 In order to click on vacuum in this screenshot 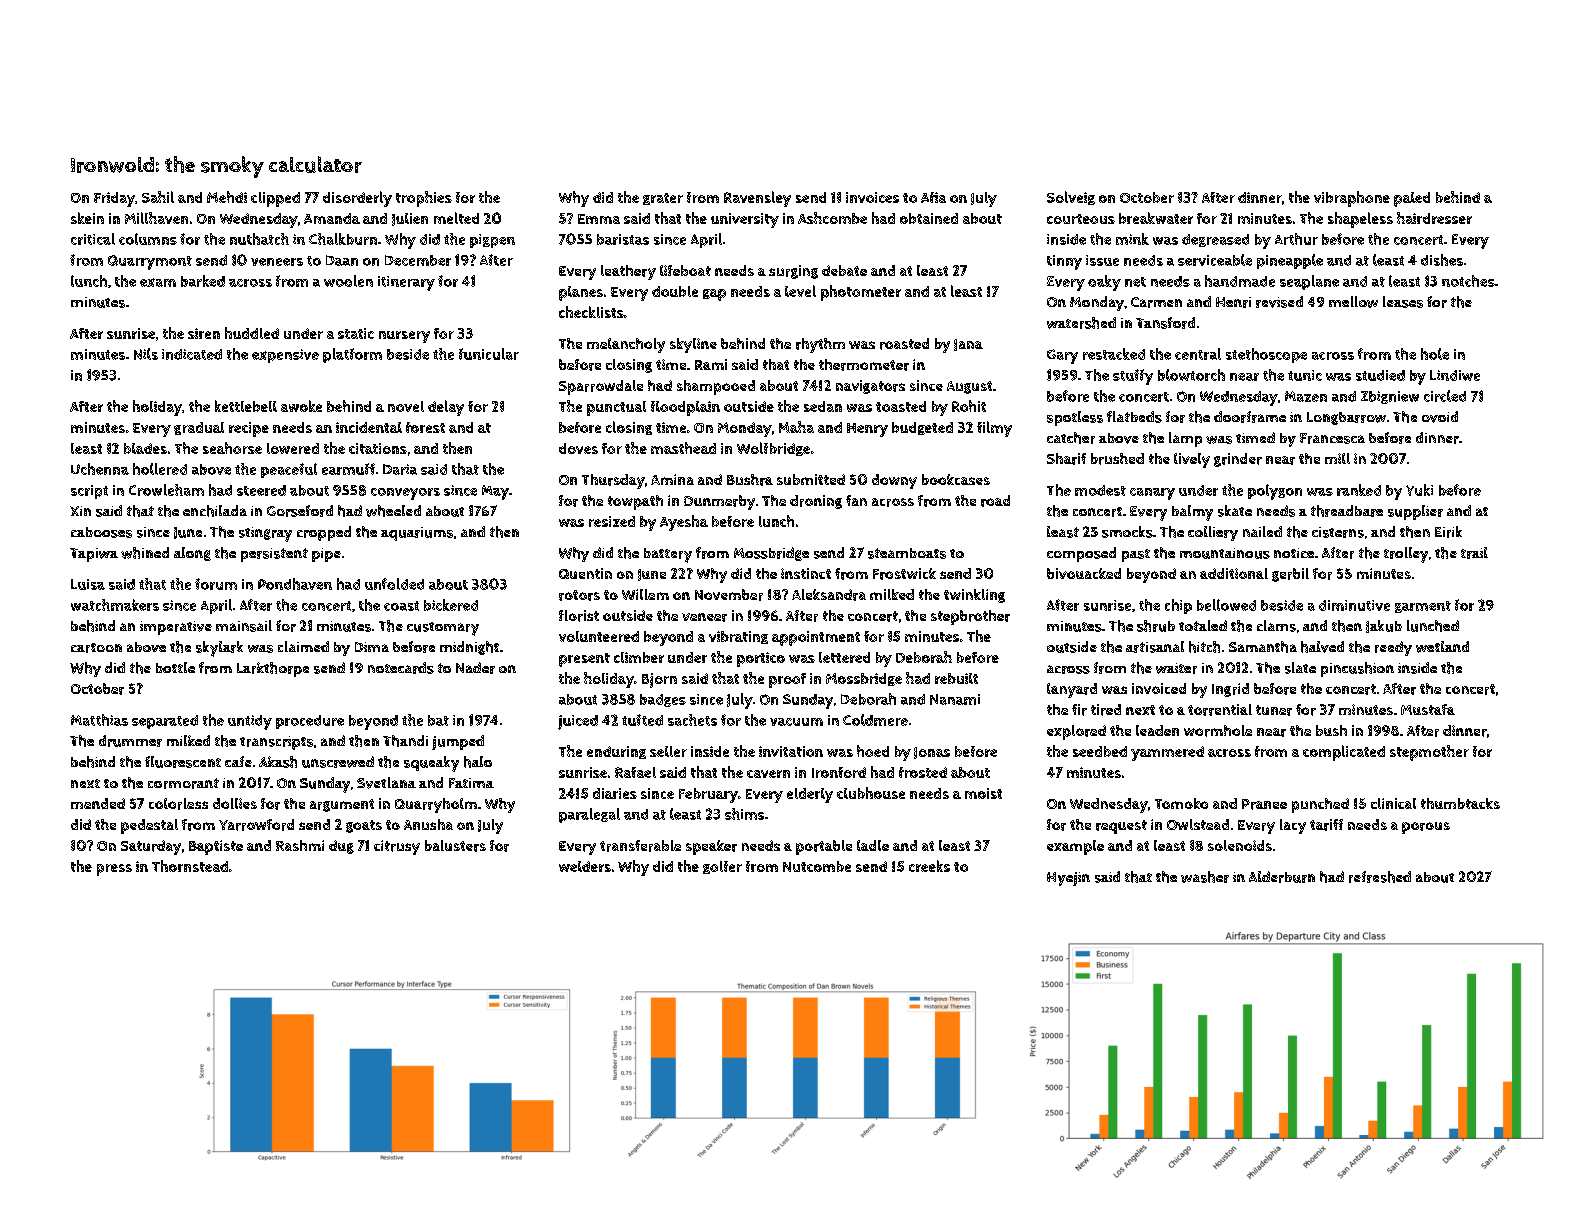, I will do `click(796, 722)`.
